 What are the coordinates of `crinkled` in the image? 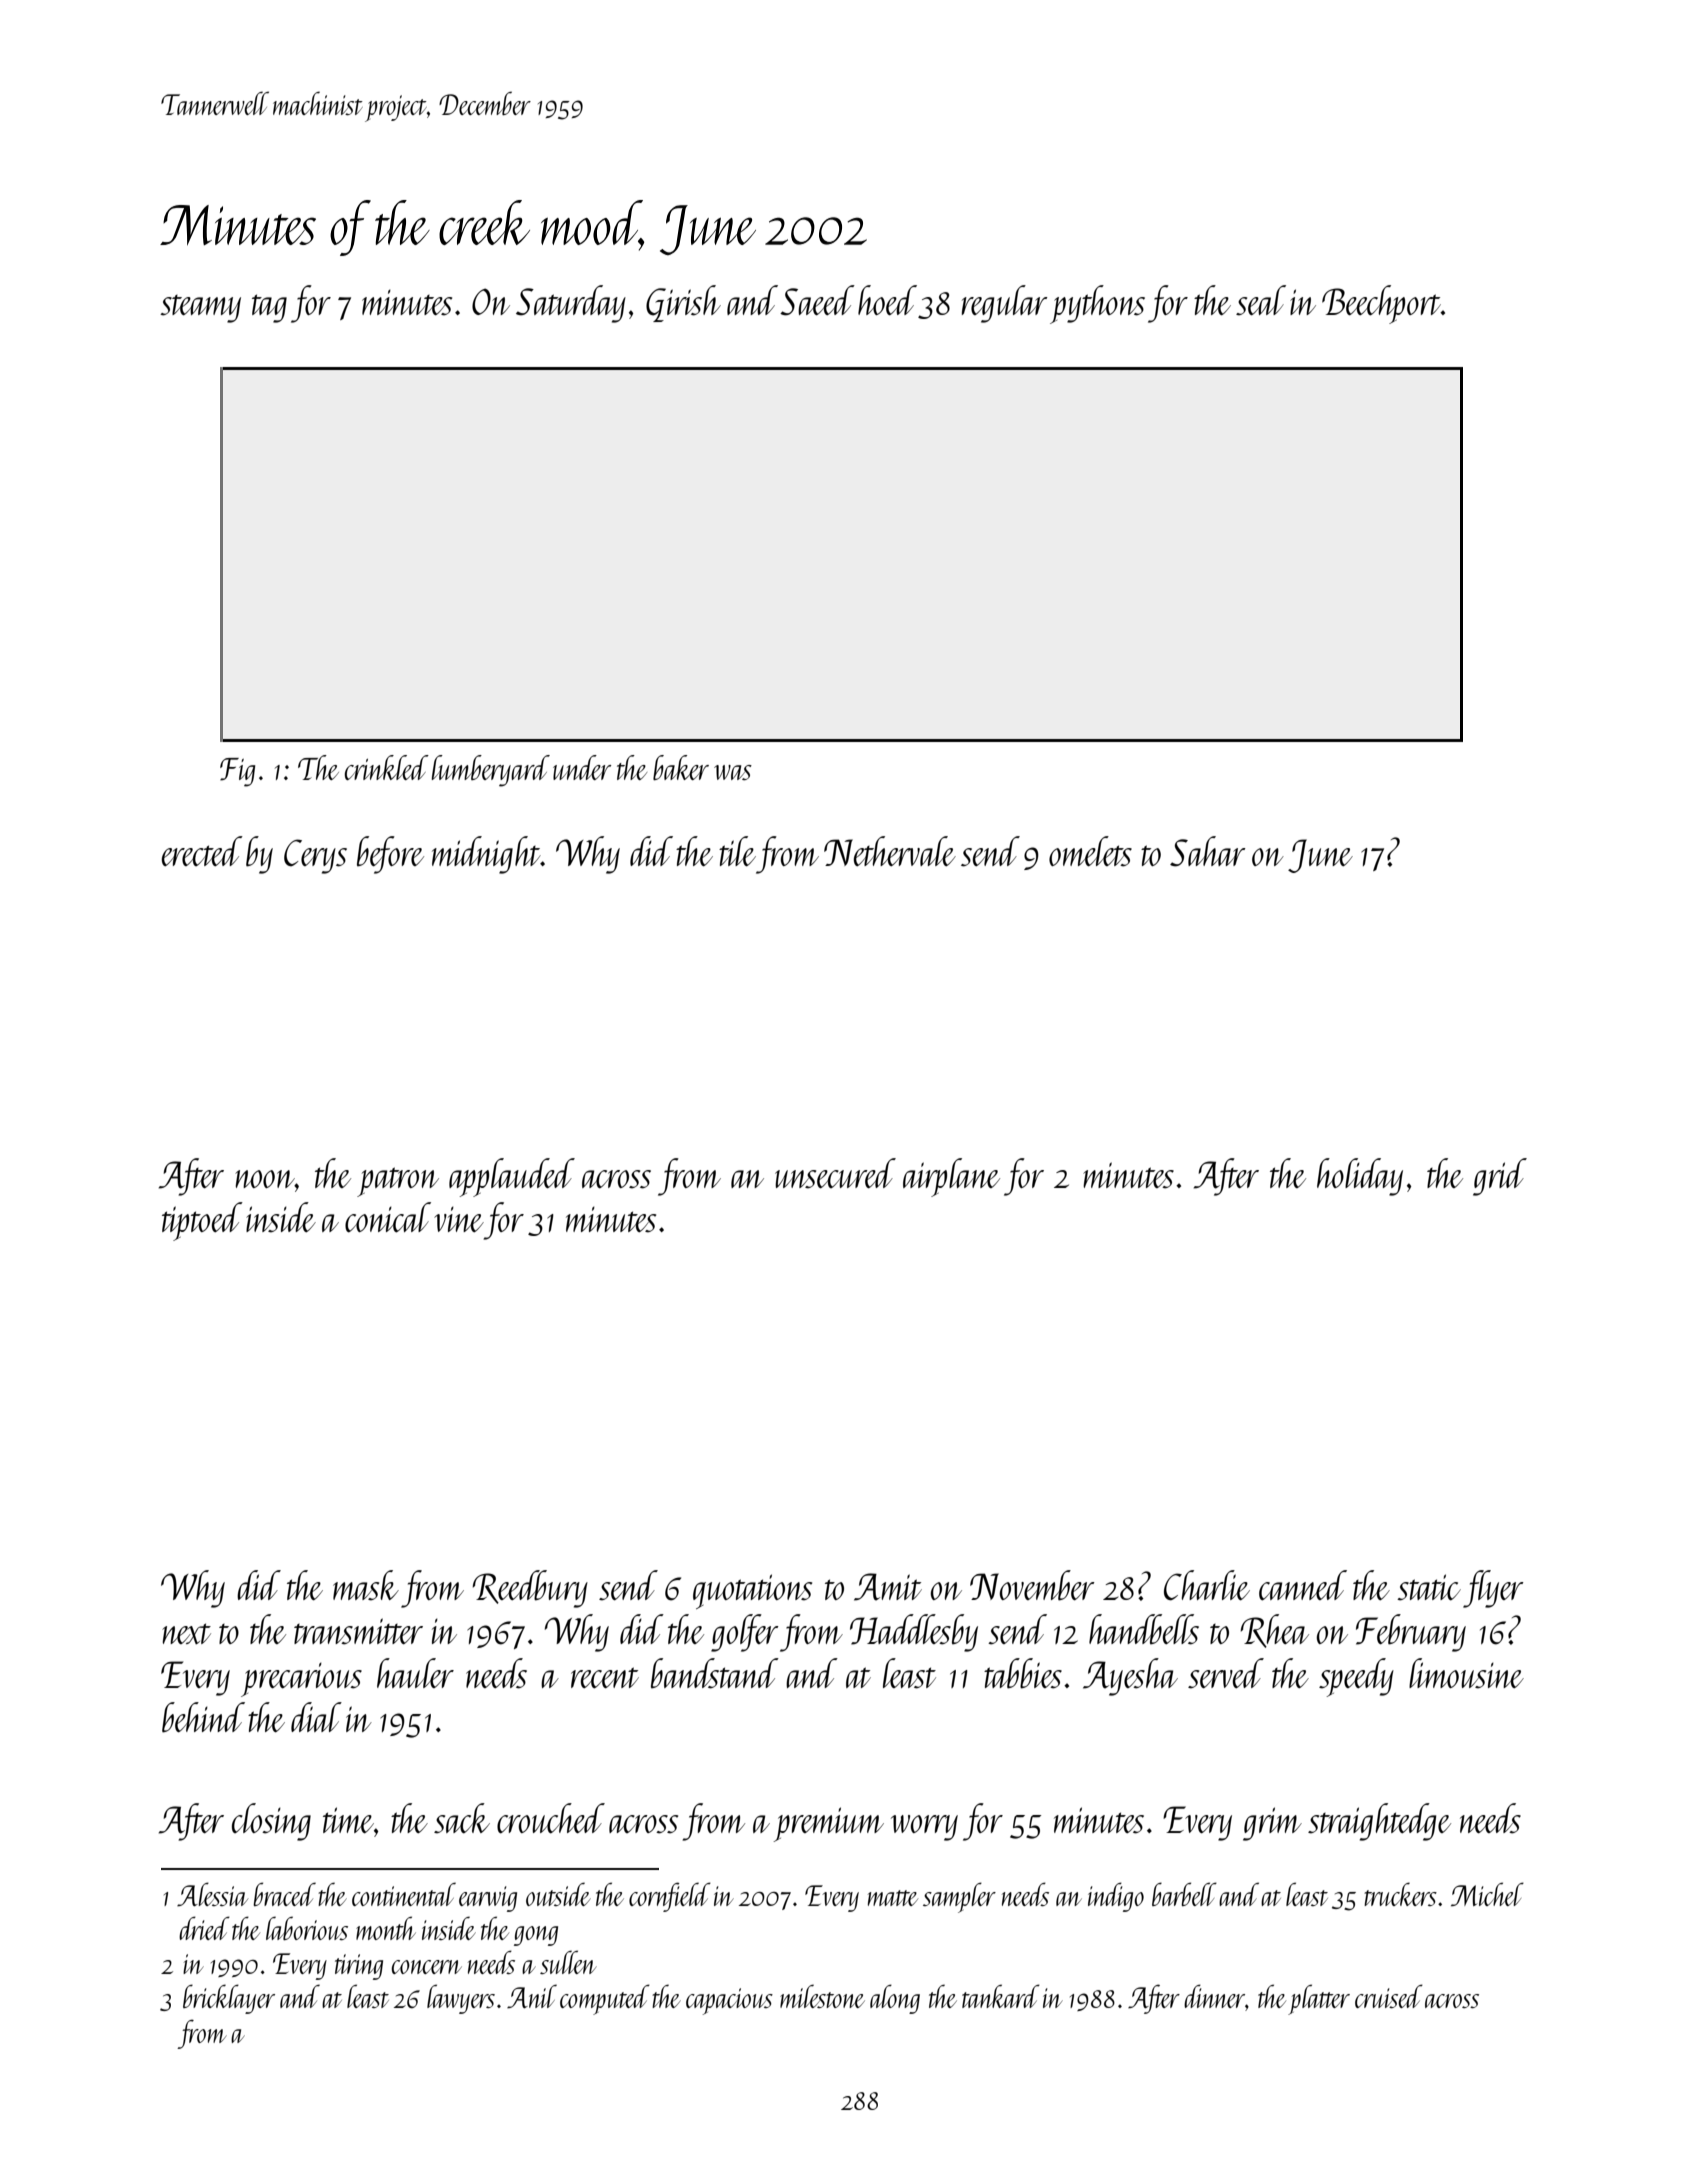 It's located at (387, 767).
